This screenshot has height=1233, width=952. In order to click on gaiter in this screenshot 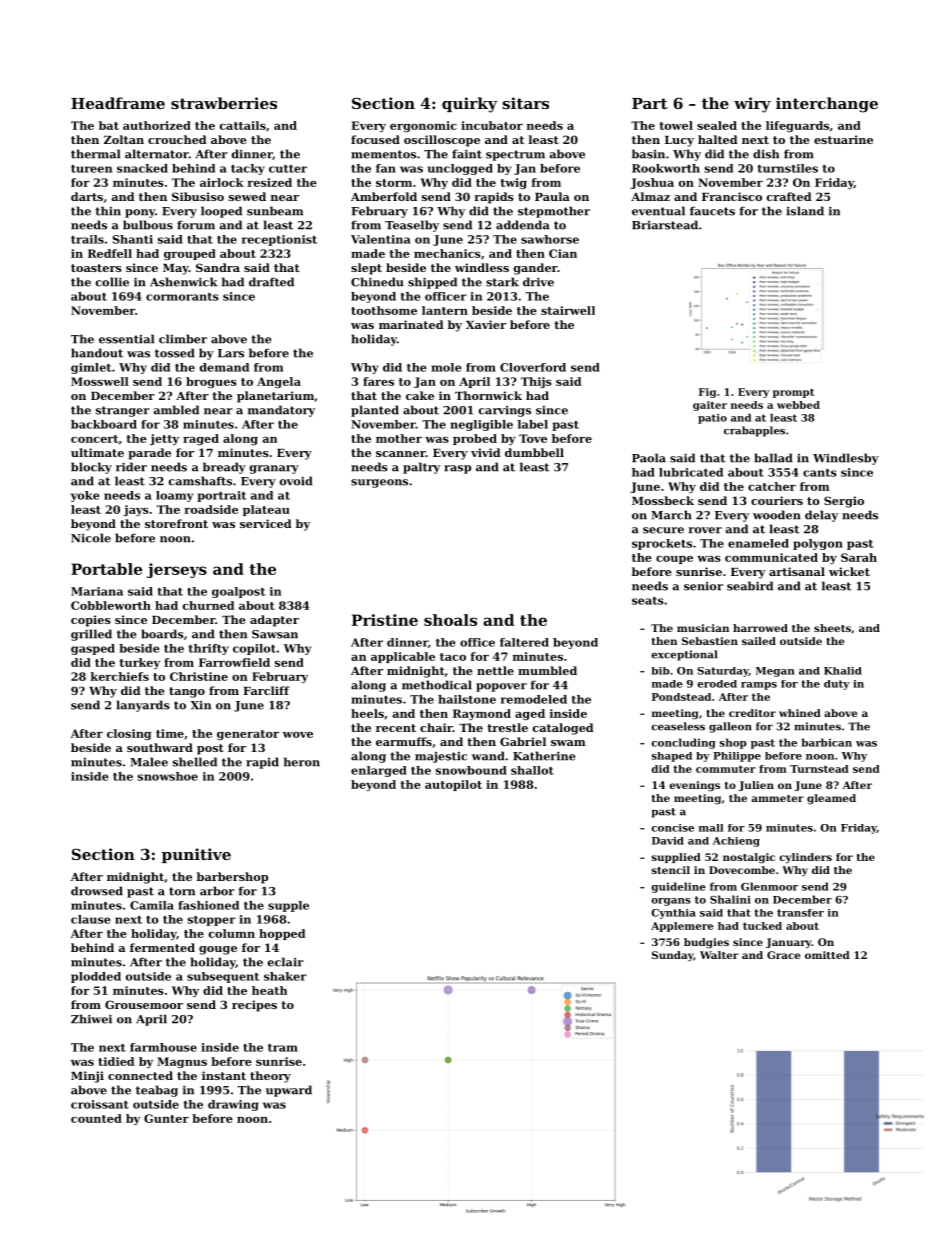, I will do `click(710, 406)`.
